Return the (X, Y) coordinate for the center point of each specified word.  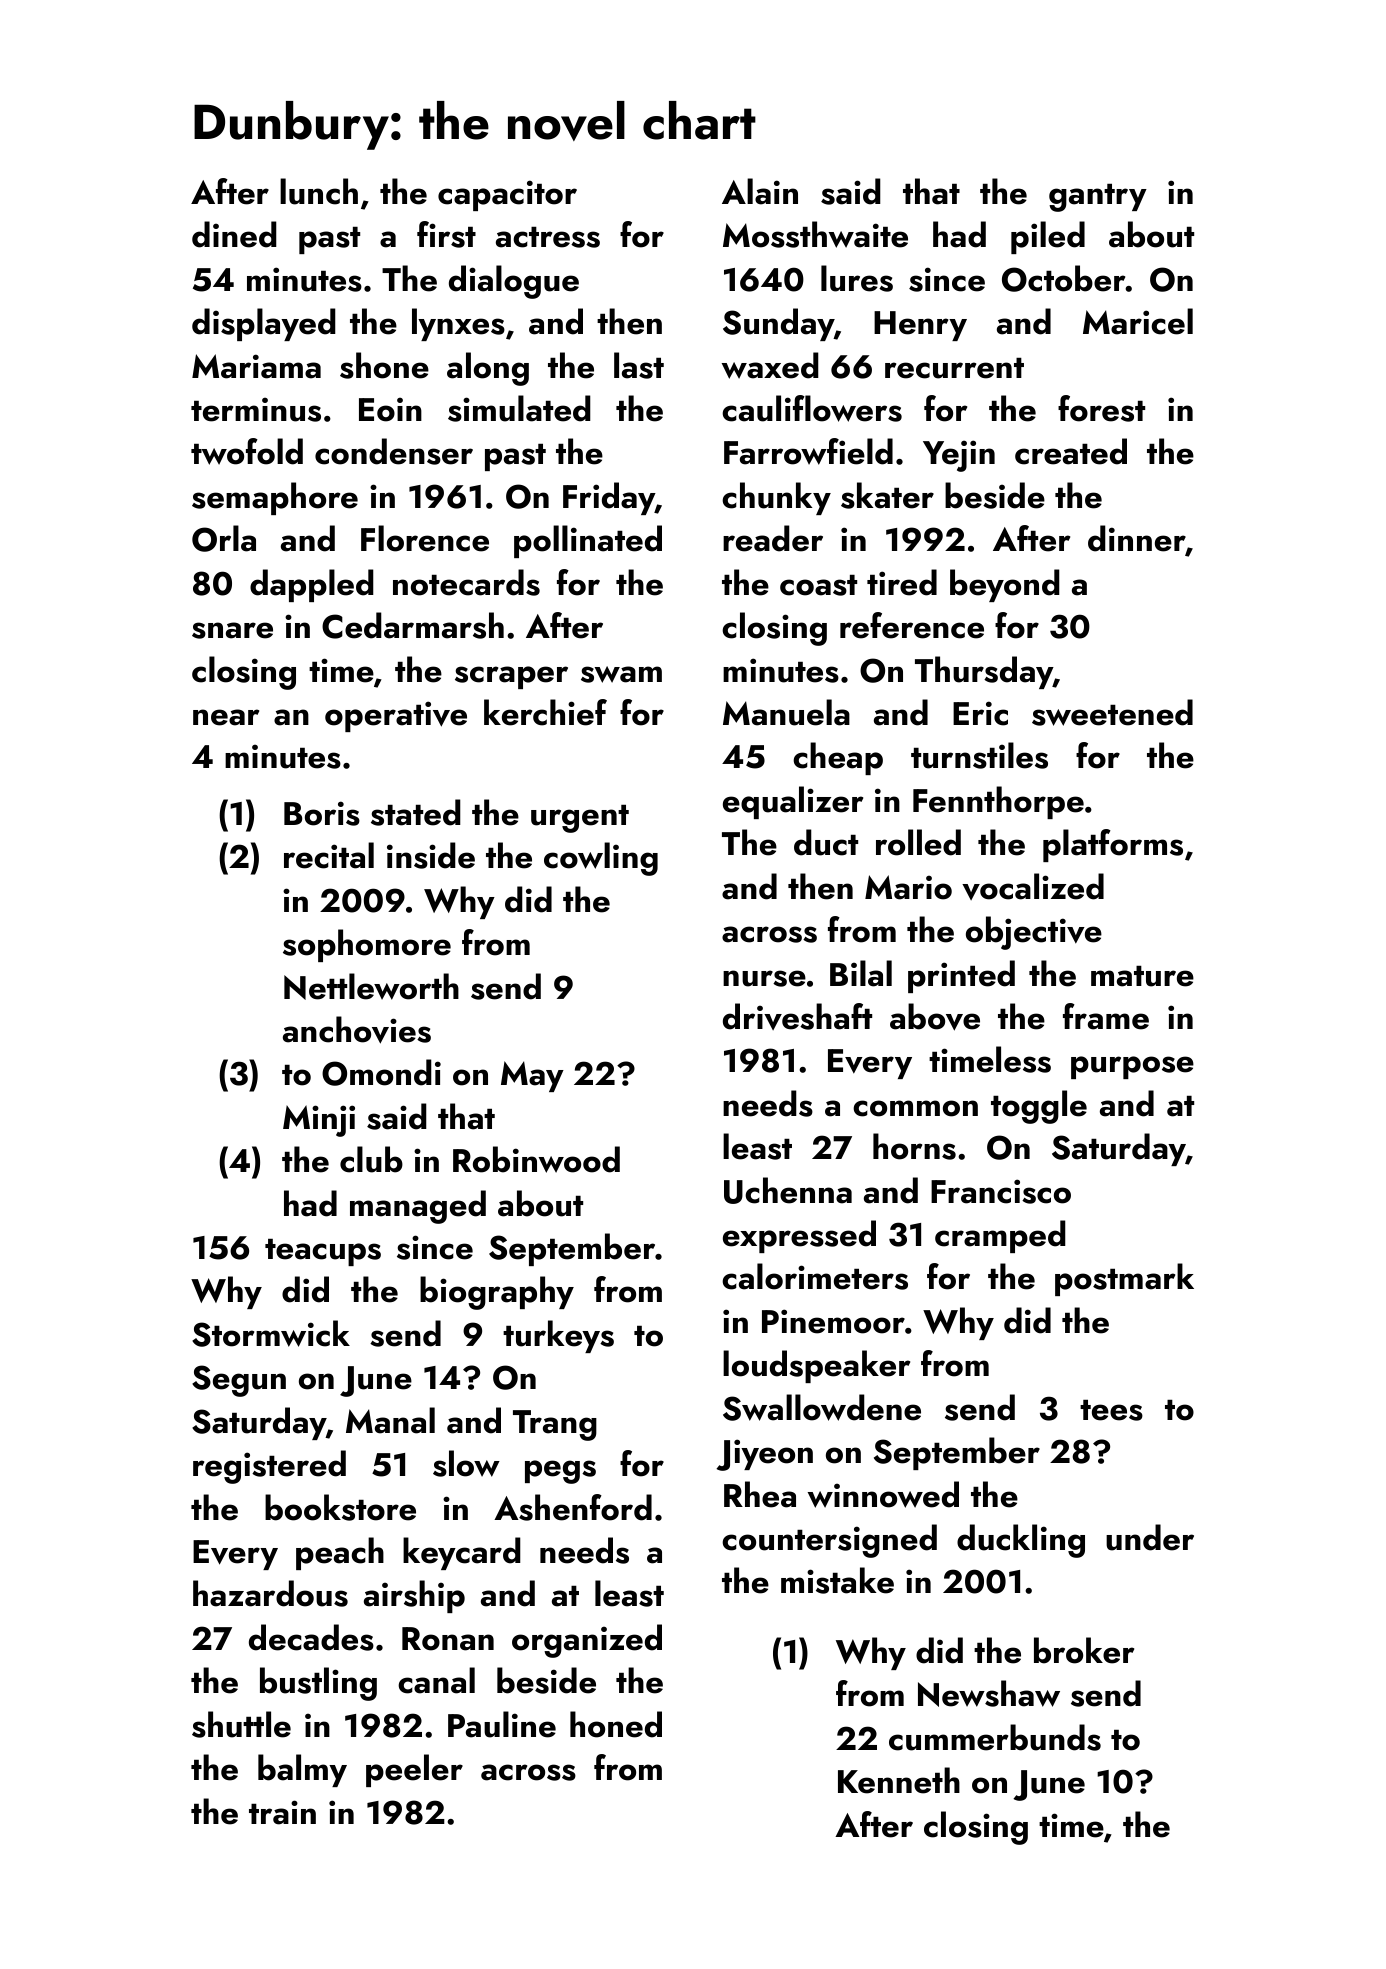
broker (1084, 1650)
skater (887, 495)
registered (269, 1467)
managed (418, 1207)
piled (1048, 237)
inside (431, 855)
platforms (1113, 845)
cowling (601, 859)
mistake (837, 1580)
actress (548, 237)
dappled (312, 585)
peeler (414, 1770)
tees (1111, 1410)
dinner (1136, 538)
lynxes (458, 324)
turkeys (558, 1336)
